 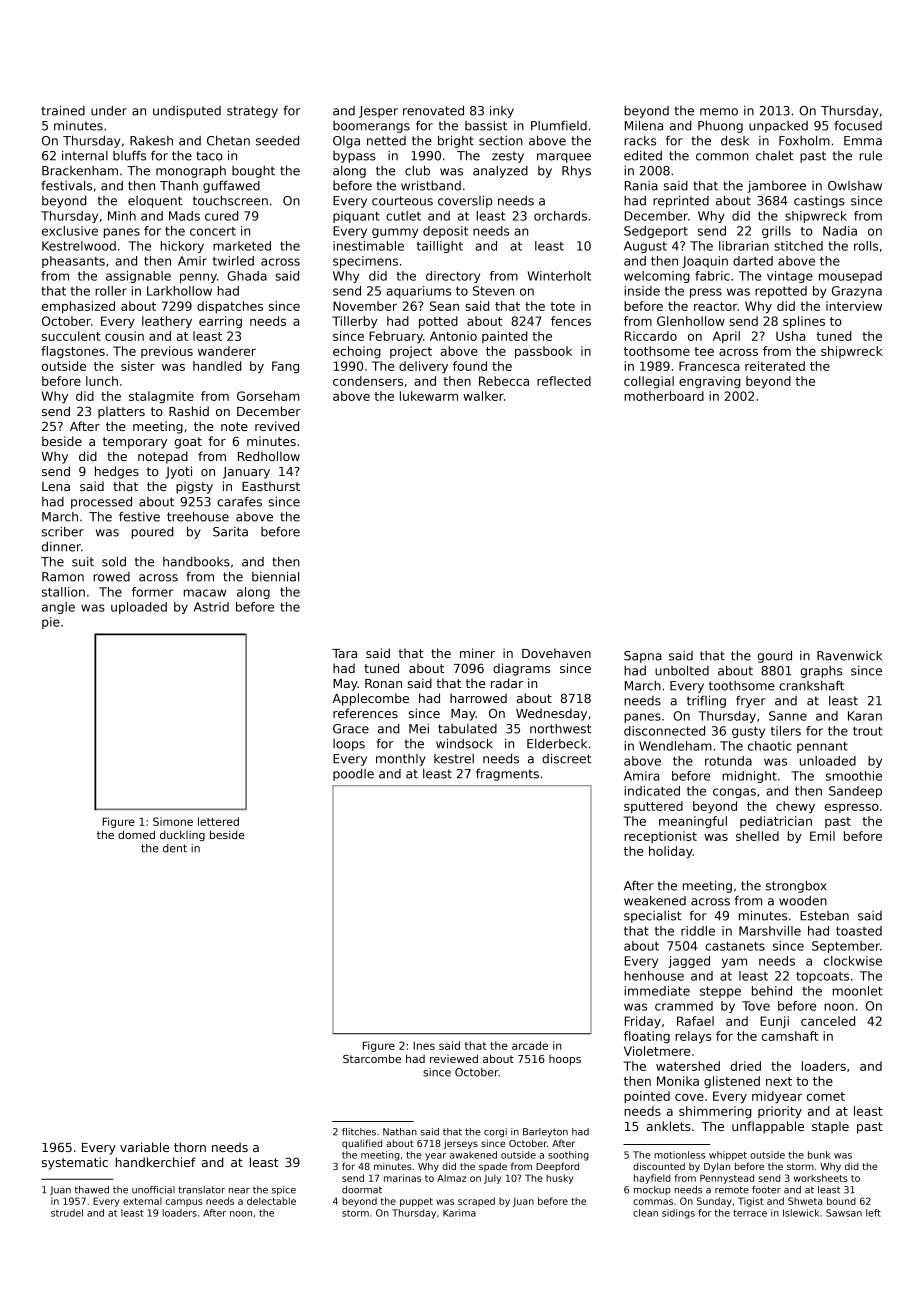 What do you see at coordinates (67, 1213) in the document?
I see `strudel` at bounding box center [67, 1213].
